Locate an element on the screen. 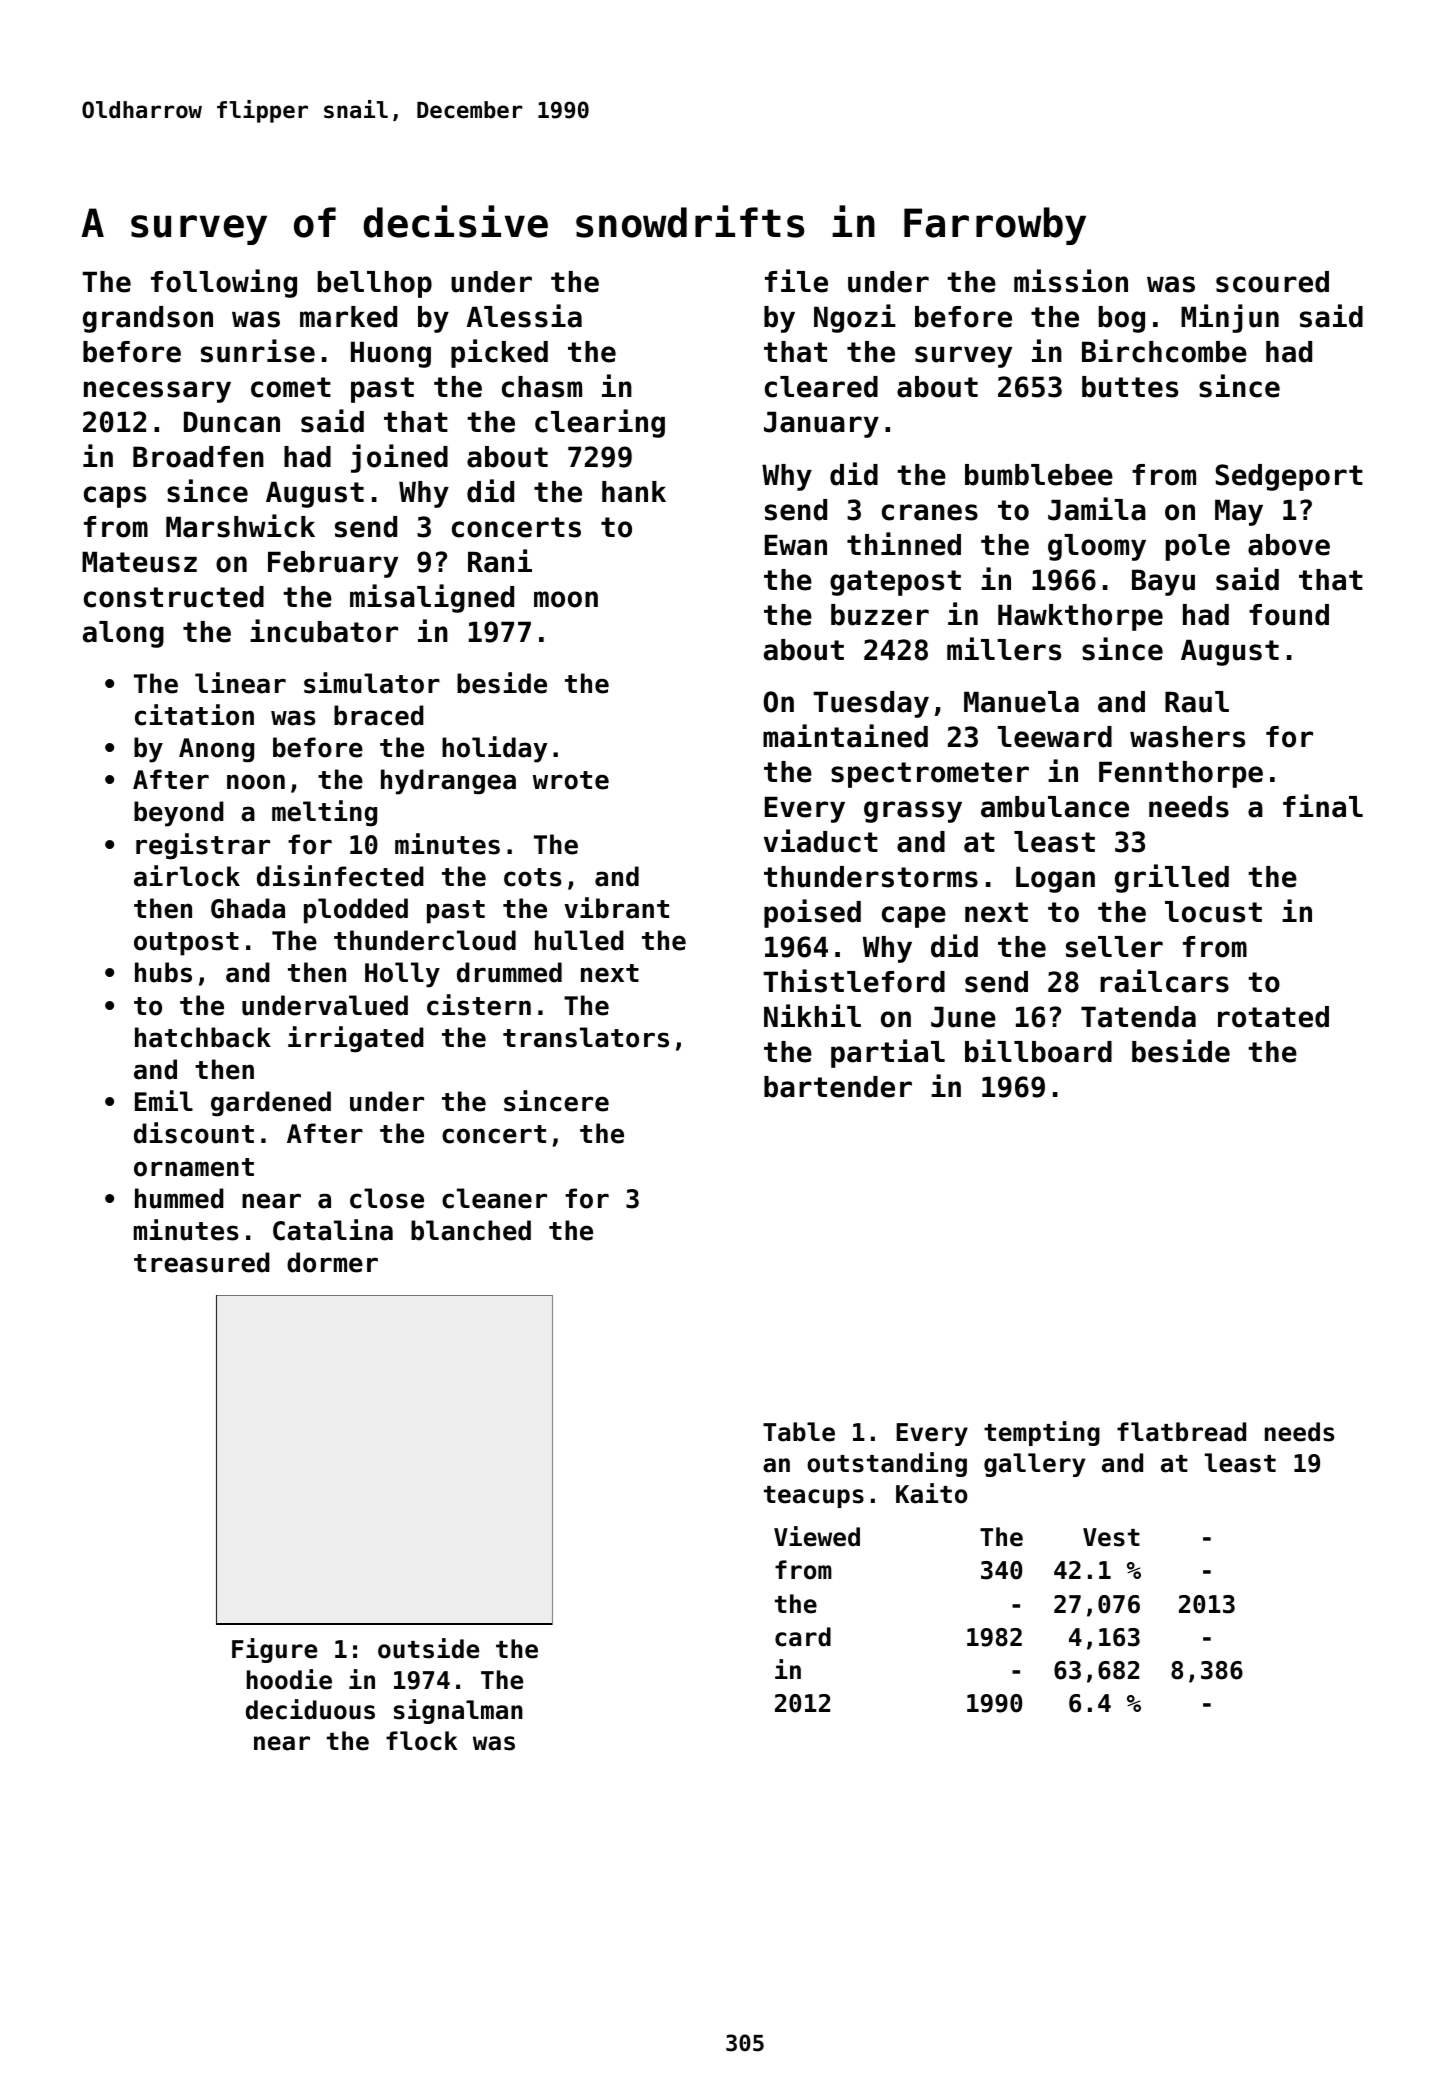 This screenshot has width=1450, height=2100. cleared is located at coordinates (821, 387).
